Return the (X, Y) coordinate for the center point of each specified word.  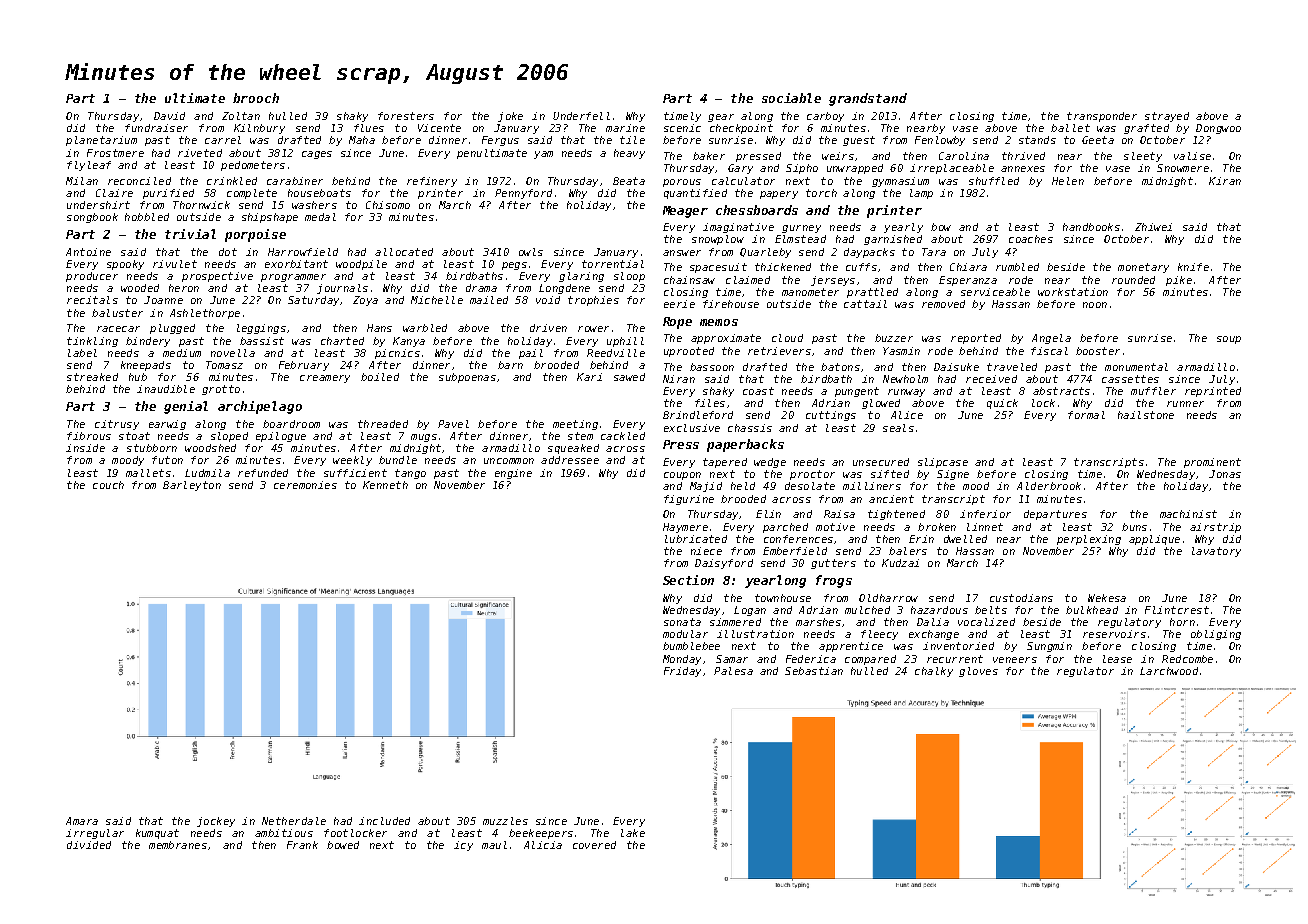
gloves (978, 672)
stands (1037, 140)
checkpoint (741, 129)
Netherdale (294, 821)
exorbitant (296, 264)
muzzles (505, 821)
